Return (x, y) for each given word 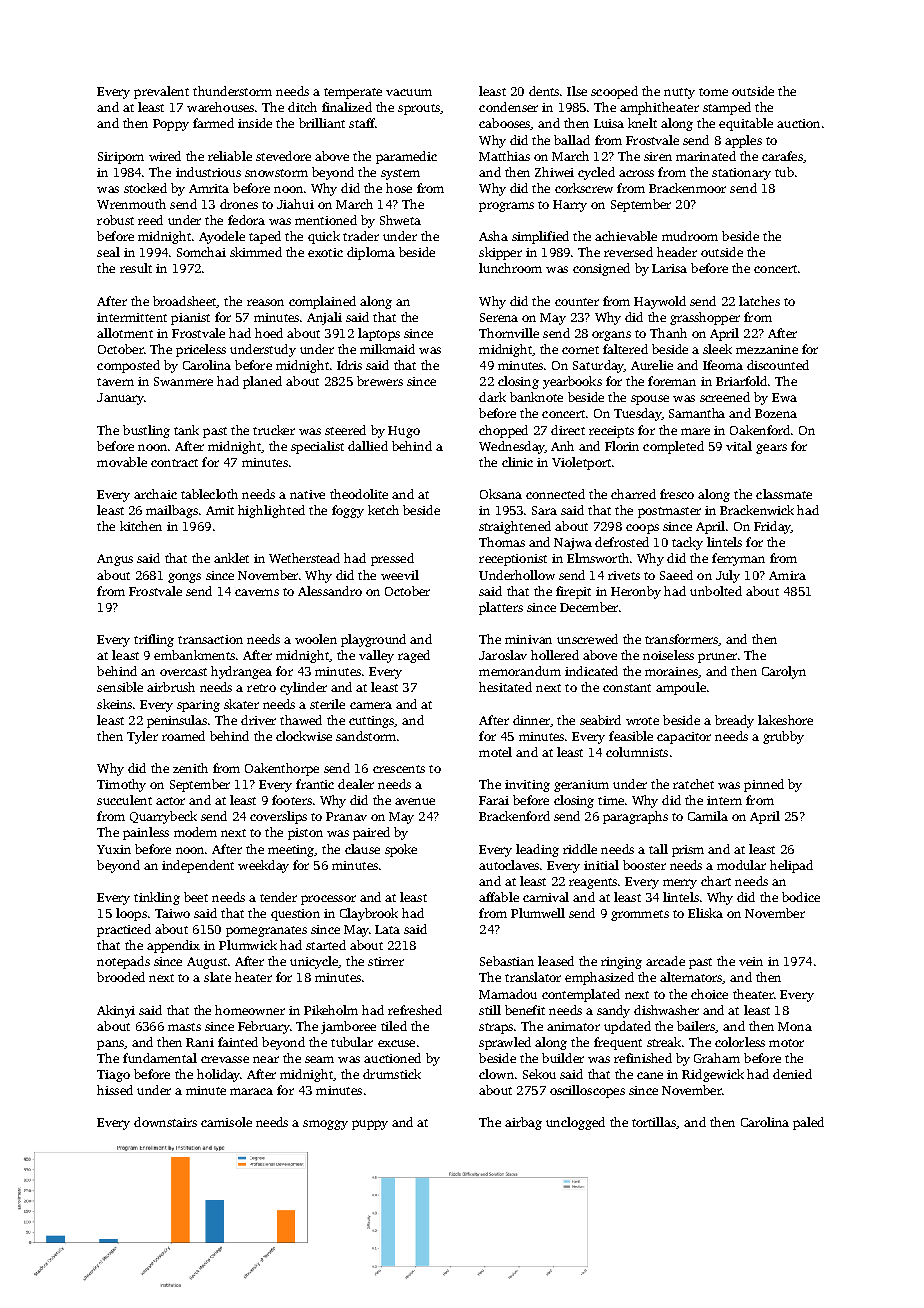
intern (724, 800)
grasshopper (705, 318)
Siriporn (121, 158)
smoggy (325, 1125)
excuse (396, 1043)
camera (371, 705)
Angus (115, 560)
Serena (499, 317)
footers (292, 800)
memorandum (520, 671)
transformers (682, 640)
